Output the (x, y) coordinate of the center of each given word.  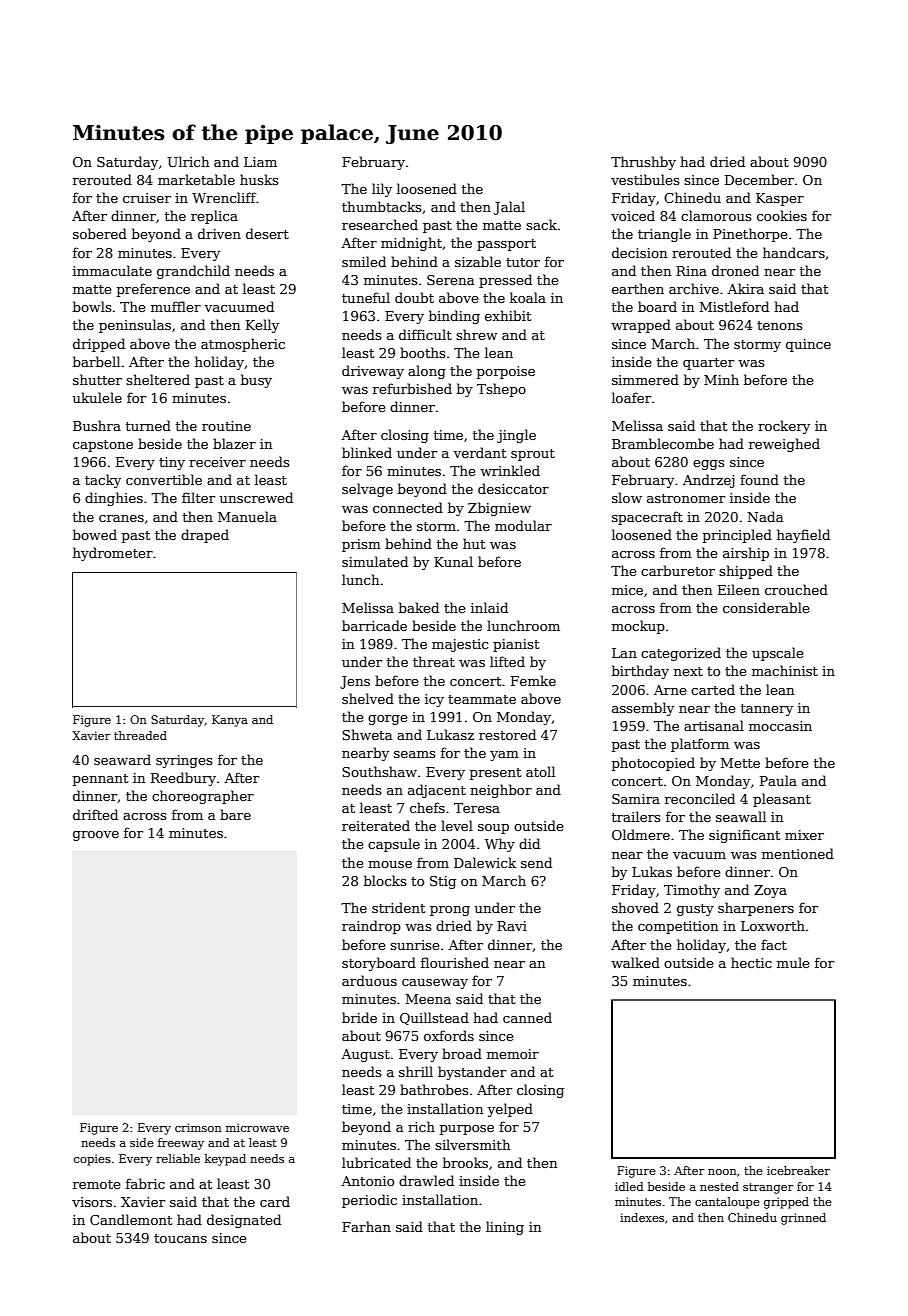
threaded (140, 735)
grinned (803, 1219)
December (759, 179)
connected (408, 507)
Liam (260, 162)
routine (226, 426)
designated (244, 1221)
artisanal (714, 725)
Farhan (366, 1226)
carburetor (678, 570)
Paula (778, 780)
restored (507, 734)
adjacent (437, 791)
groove (96, 836)
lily (382, 190)
